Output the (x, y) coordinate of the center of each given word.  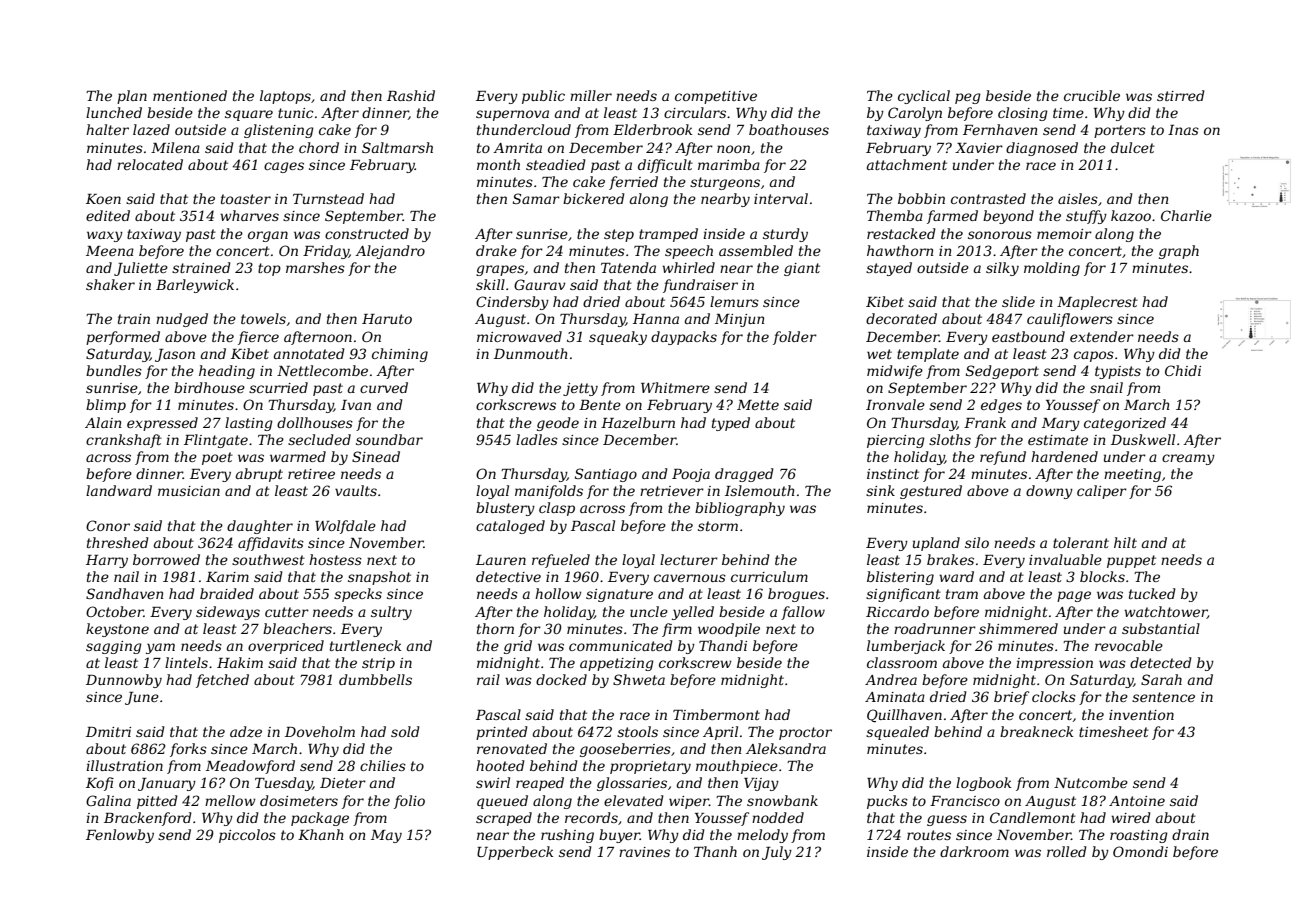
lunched (114, 112)
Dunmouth (531, 353)
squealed (897, 733)
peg (968, 98)
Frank (985, 422)
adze (246, 732)
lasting (249, 424)
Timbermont (716, 714)
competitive (716, 97)
